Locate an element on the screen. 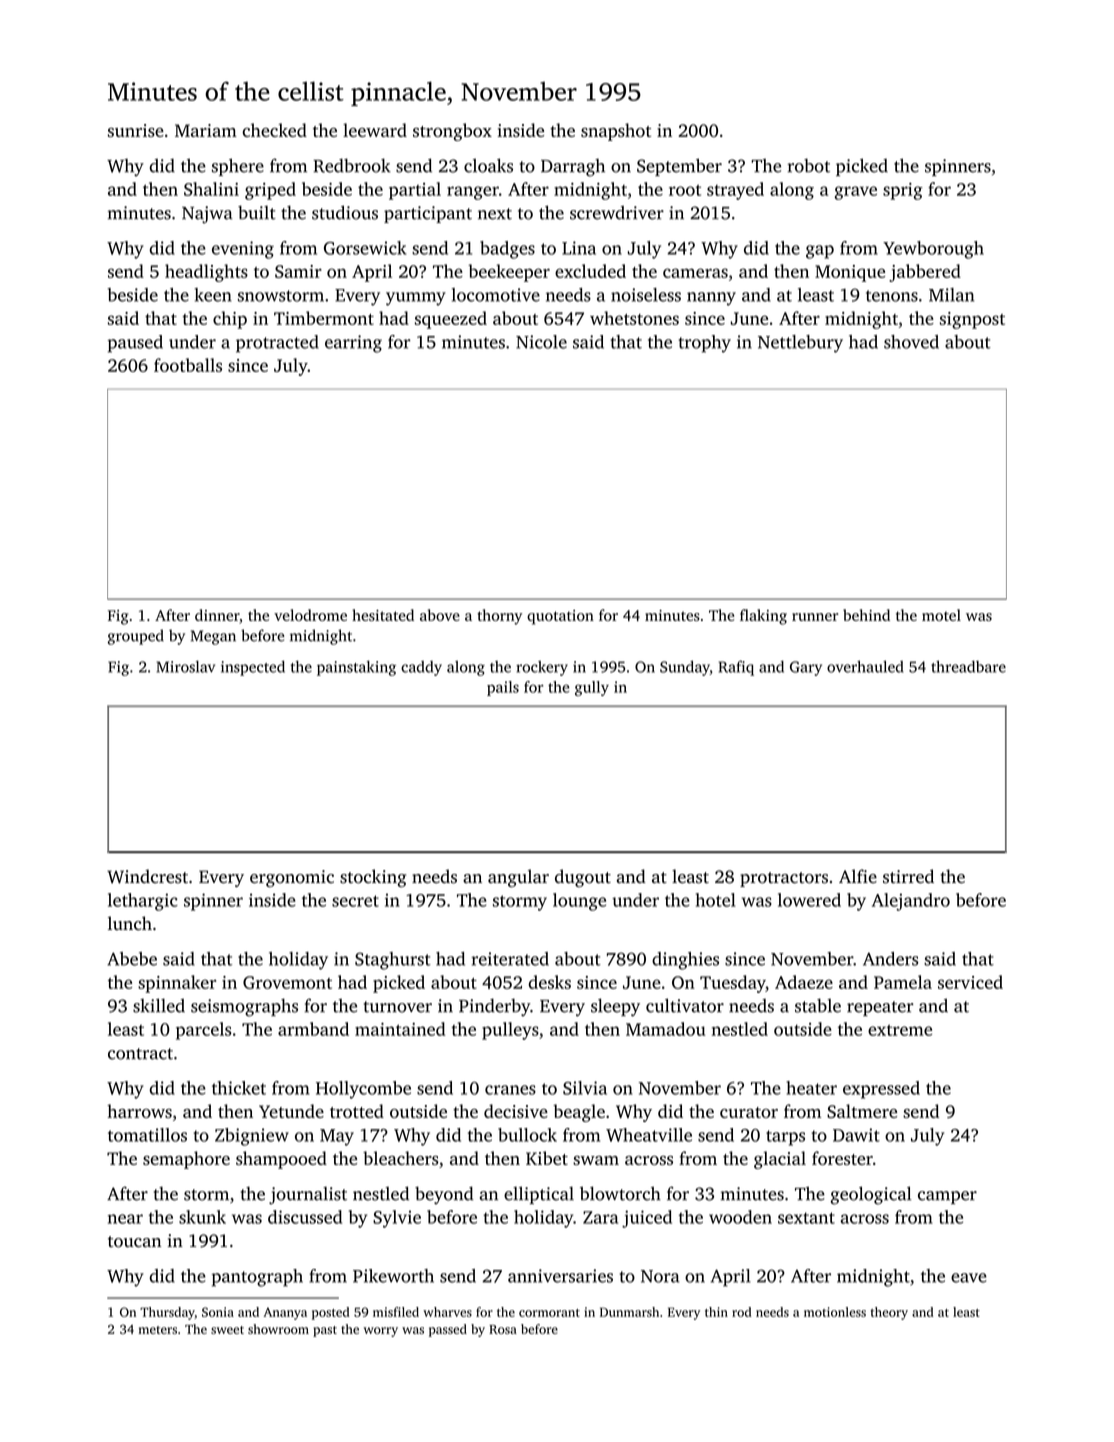 The image size is (1114, 1442). reiterated is located at coordinates (510, 959).
